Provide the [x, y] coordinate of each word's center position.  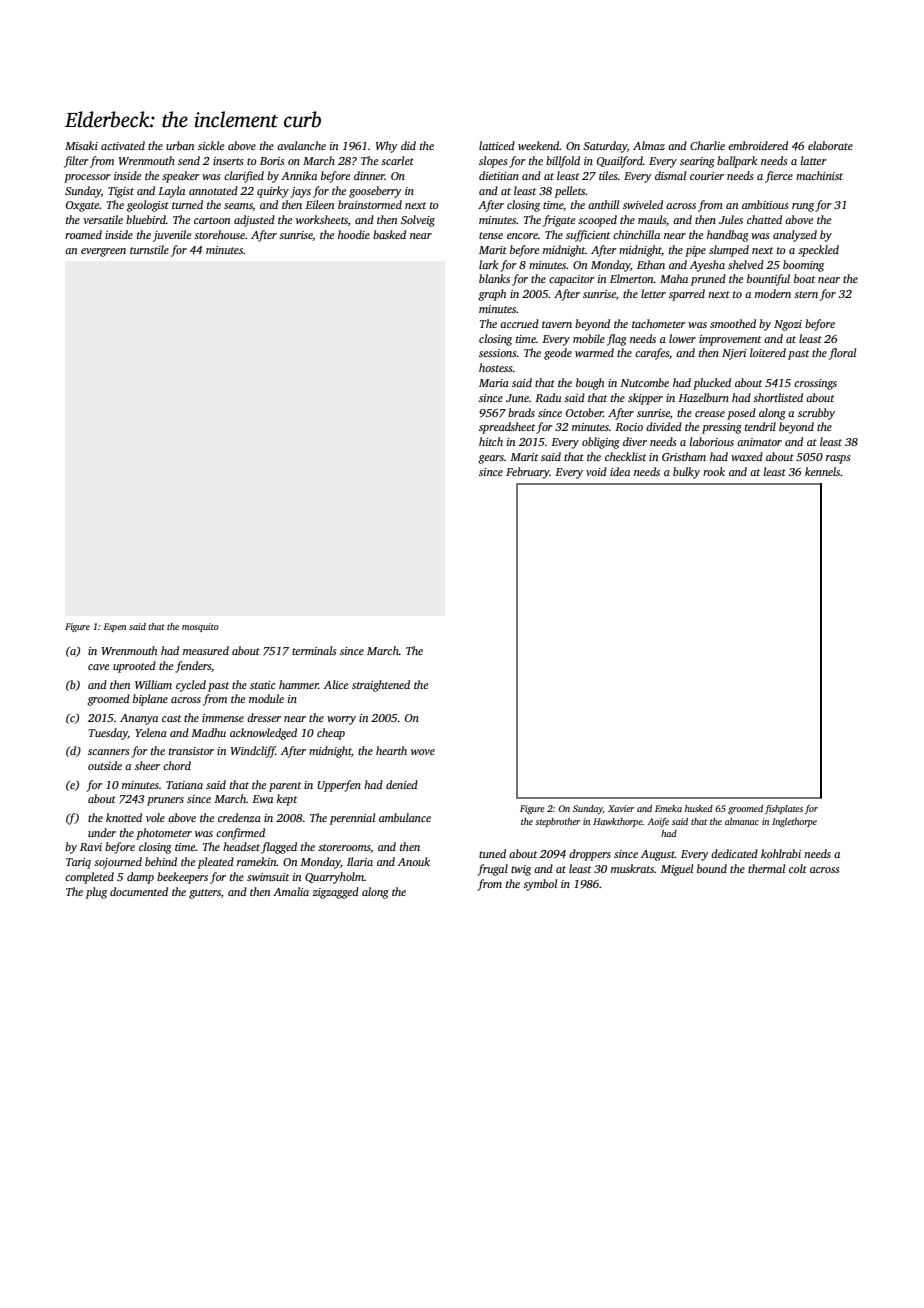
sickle [211, 145]
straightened [381, 686]
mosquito [200, 627]
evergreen [103, 252]
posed [741, 414]
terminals [314, 650]
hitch [491, 441]
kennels [823, 471]
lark [488, 264]
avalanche [301, 145]
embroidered [758, 145]
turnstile [149, 249]
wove [423, 752]
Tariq [78, 863]
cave [98, 667]
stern [806, 294]
